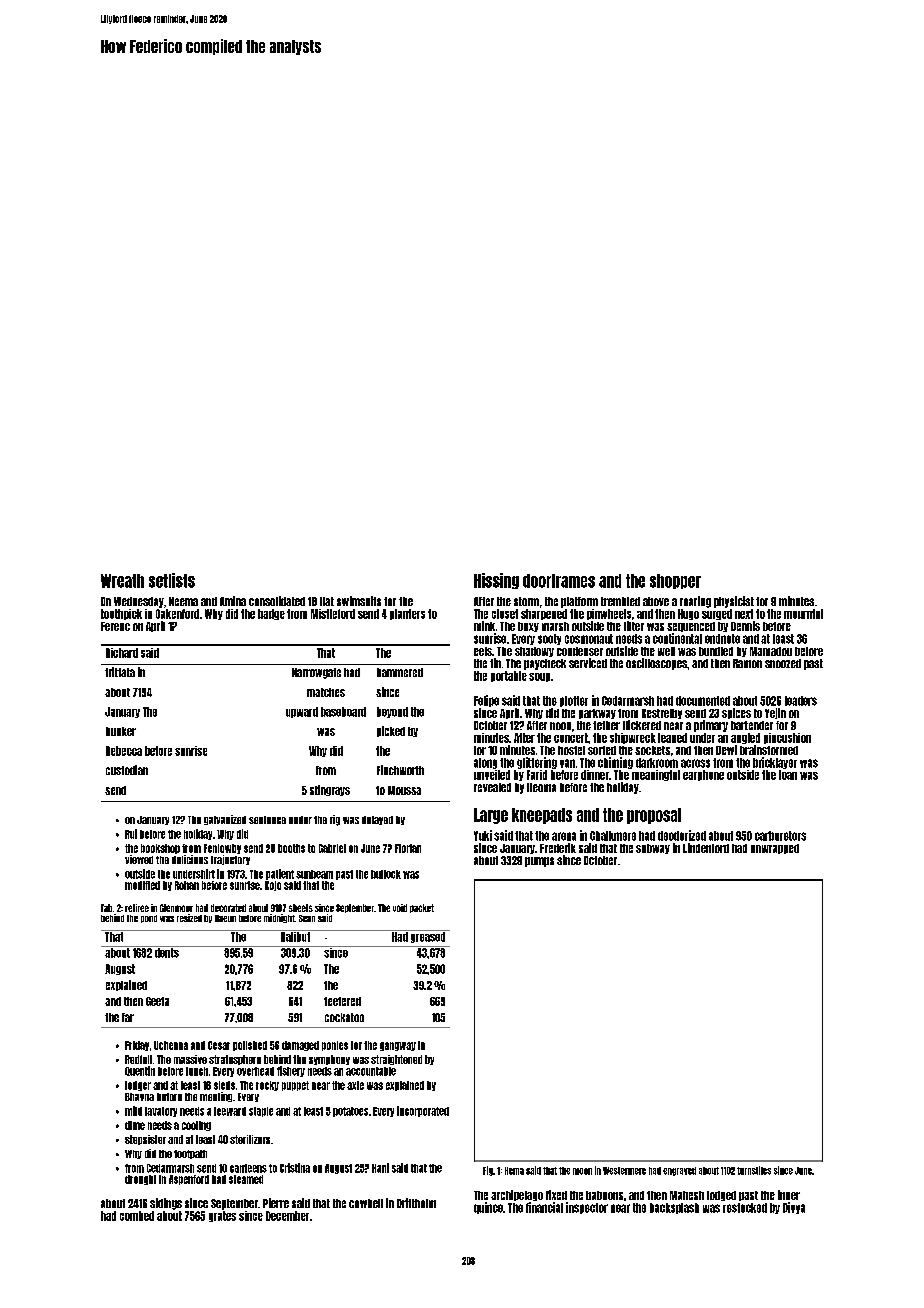 This page has height=1308, width=924. What do you see at coordinates (222, 1216) in the page?
I see `grates` at bounding box center [222, 1216].
